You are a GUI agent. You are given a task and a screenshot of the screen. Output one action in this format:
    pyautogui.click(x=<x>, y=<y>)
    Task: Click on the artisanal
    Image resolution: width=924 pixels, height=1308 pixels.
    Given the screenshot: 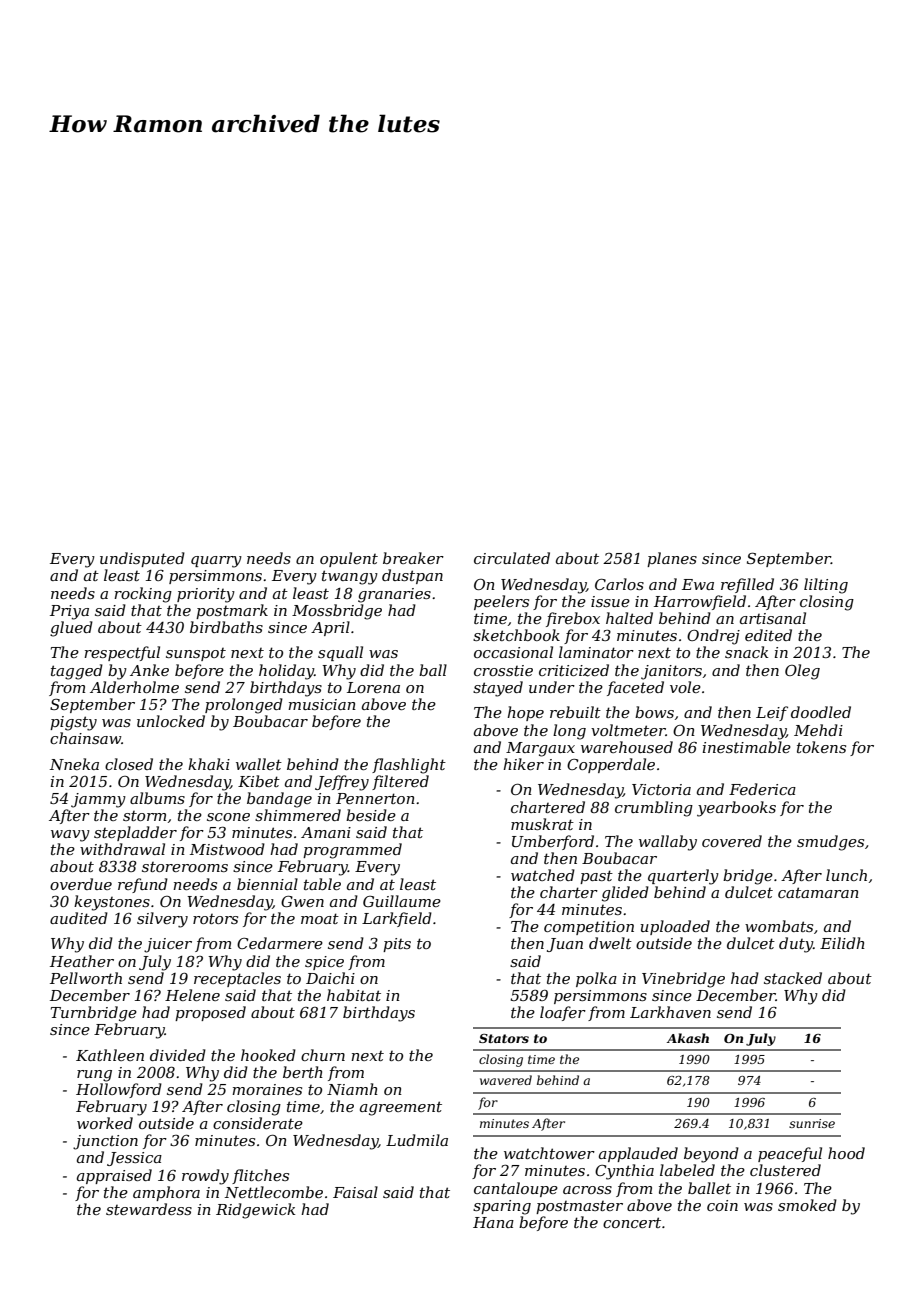 What is the action you would take?
    pyautogui.click(x=773, y=618)
